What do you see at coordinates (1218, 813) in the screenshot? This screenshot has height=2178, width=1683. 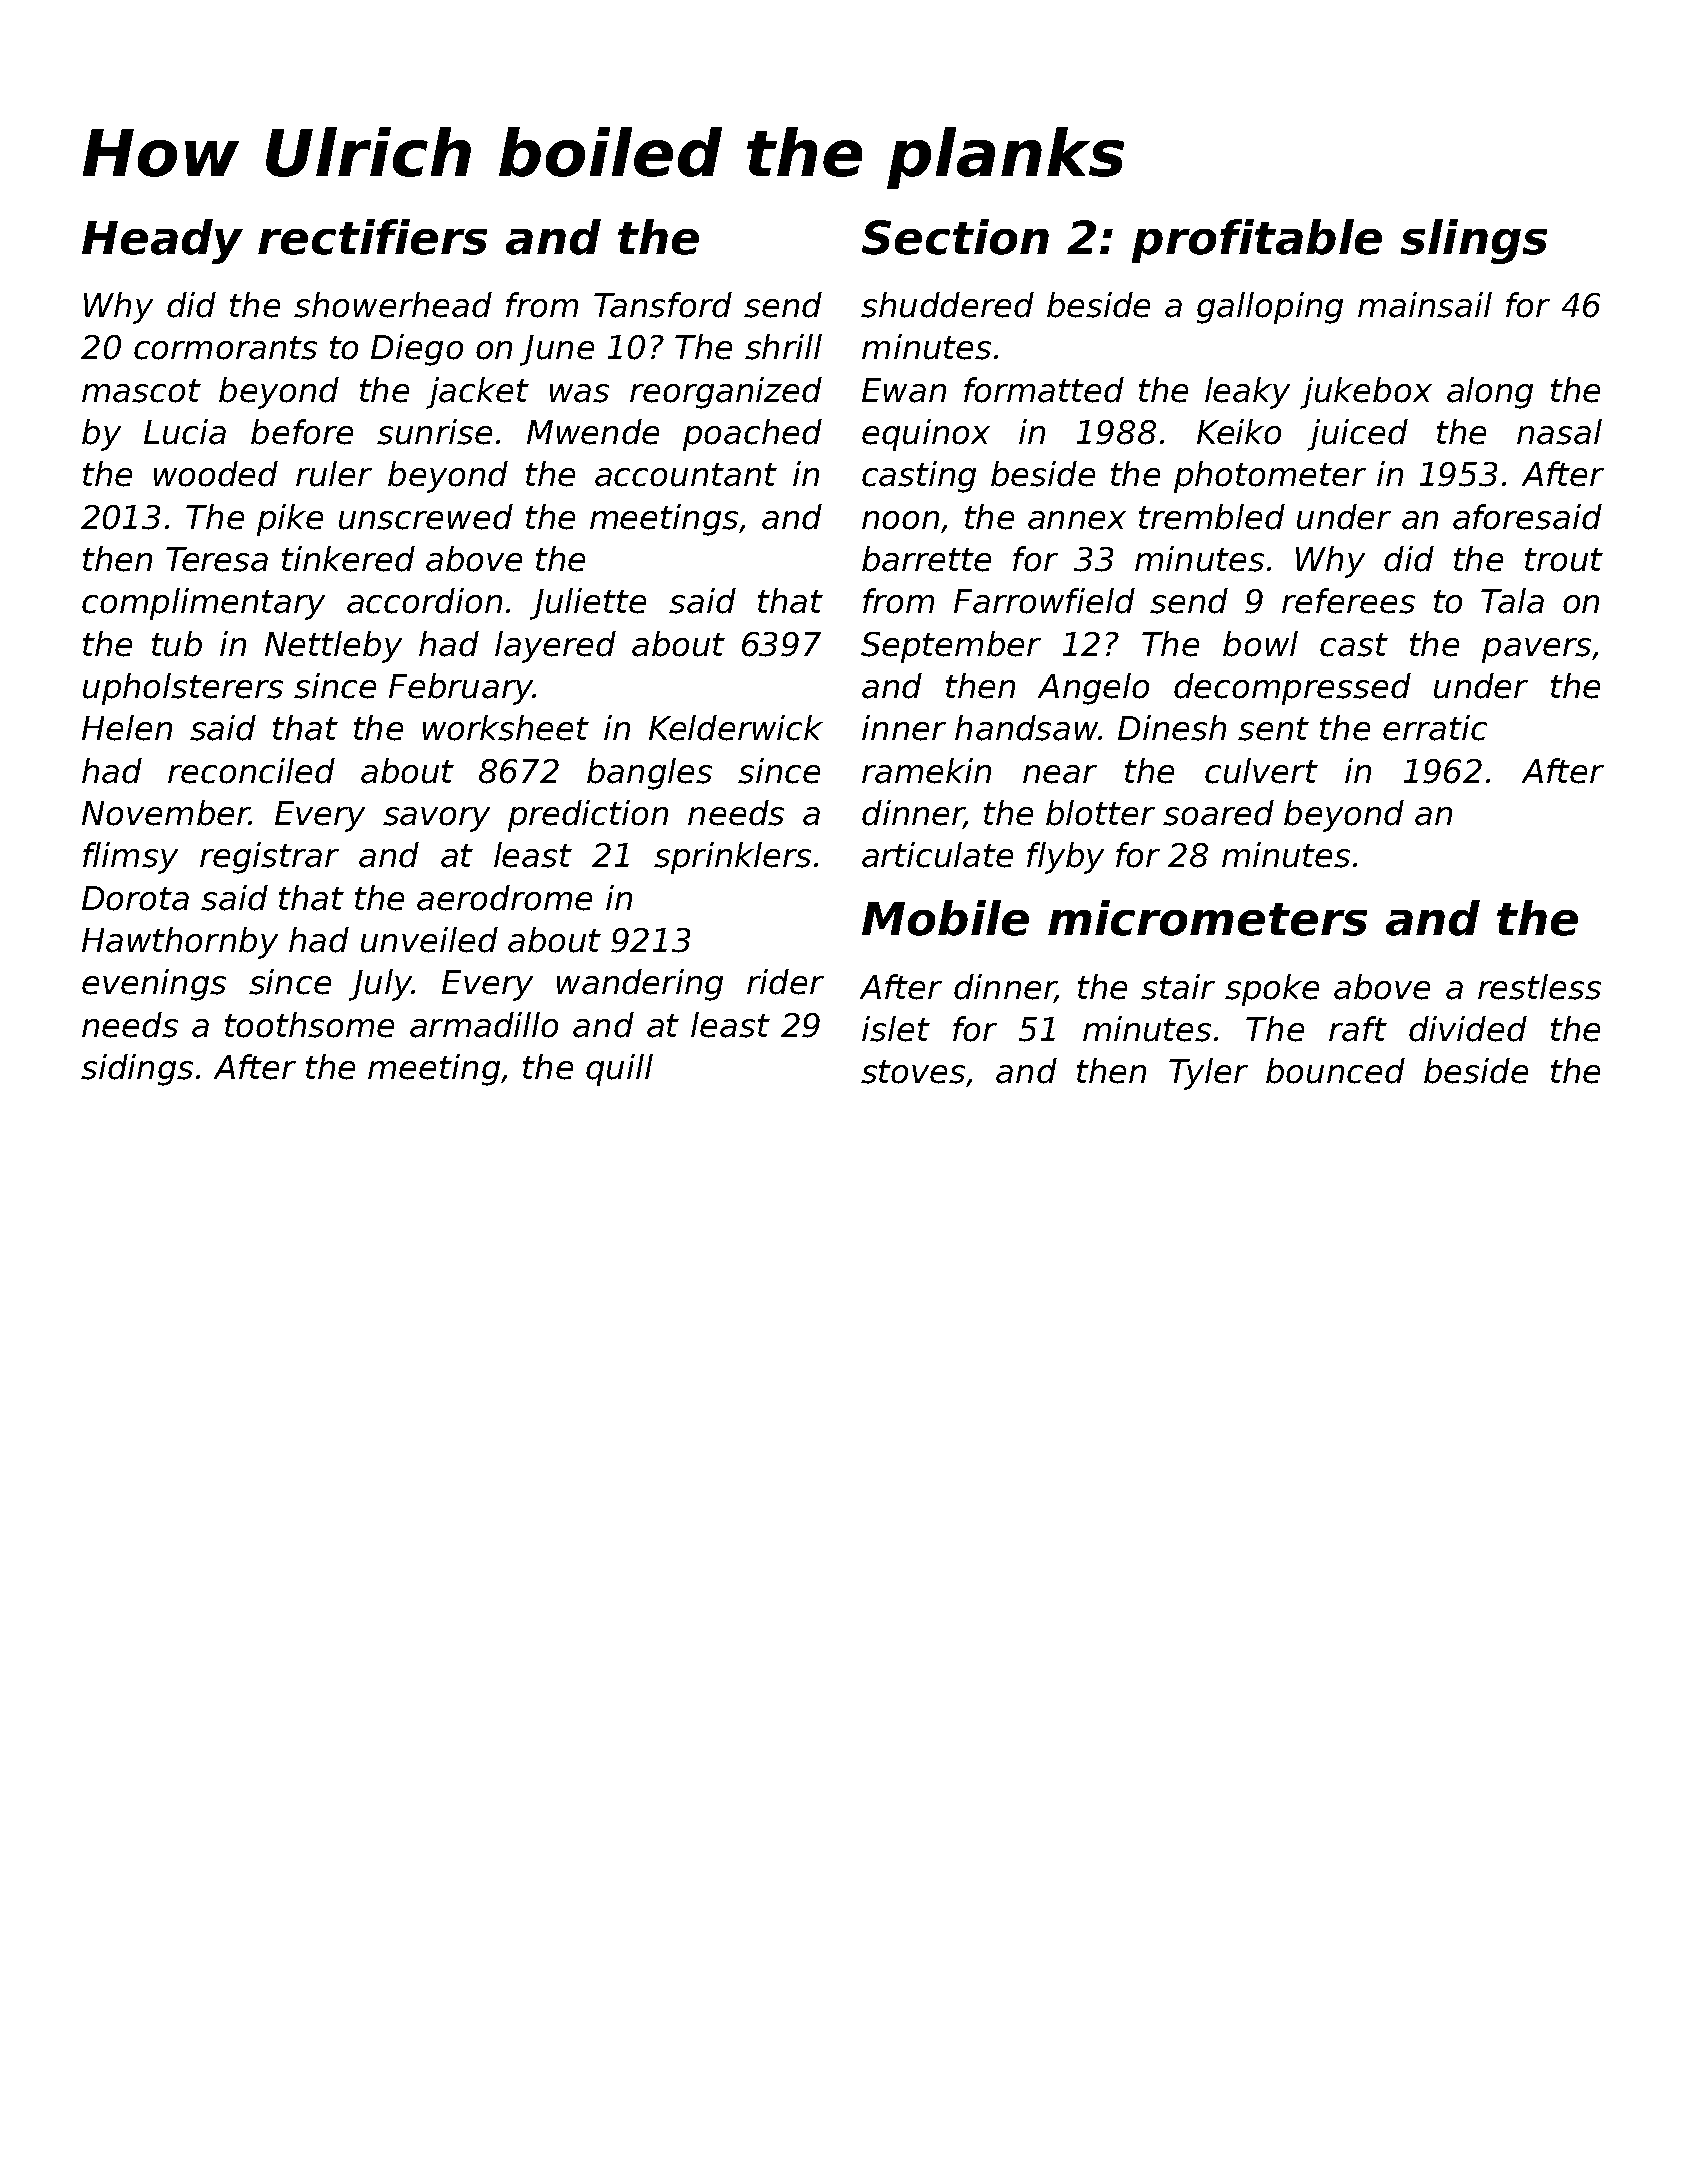 I see `soared` at bounding box center [1218, 813].
